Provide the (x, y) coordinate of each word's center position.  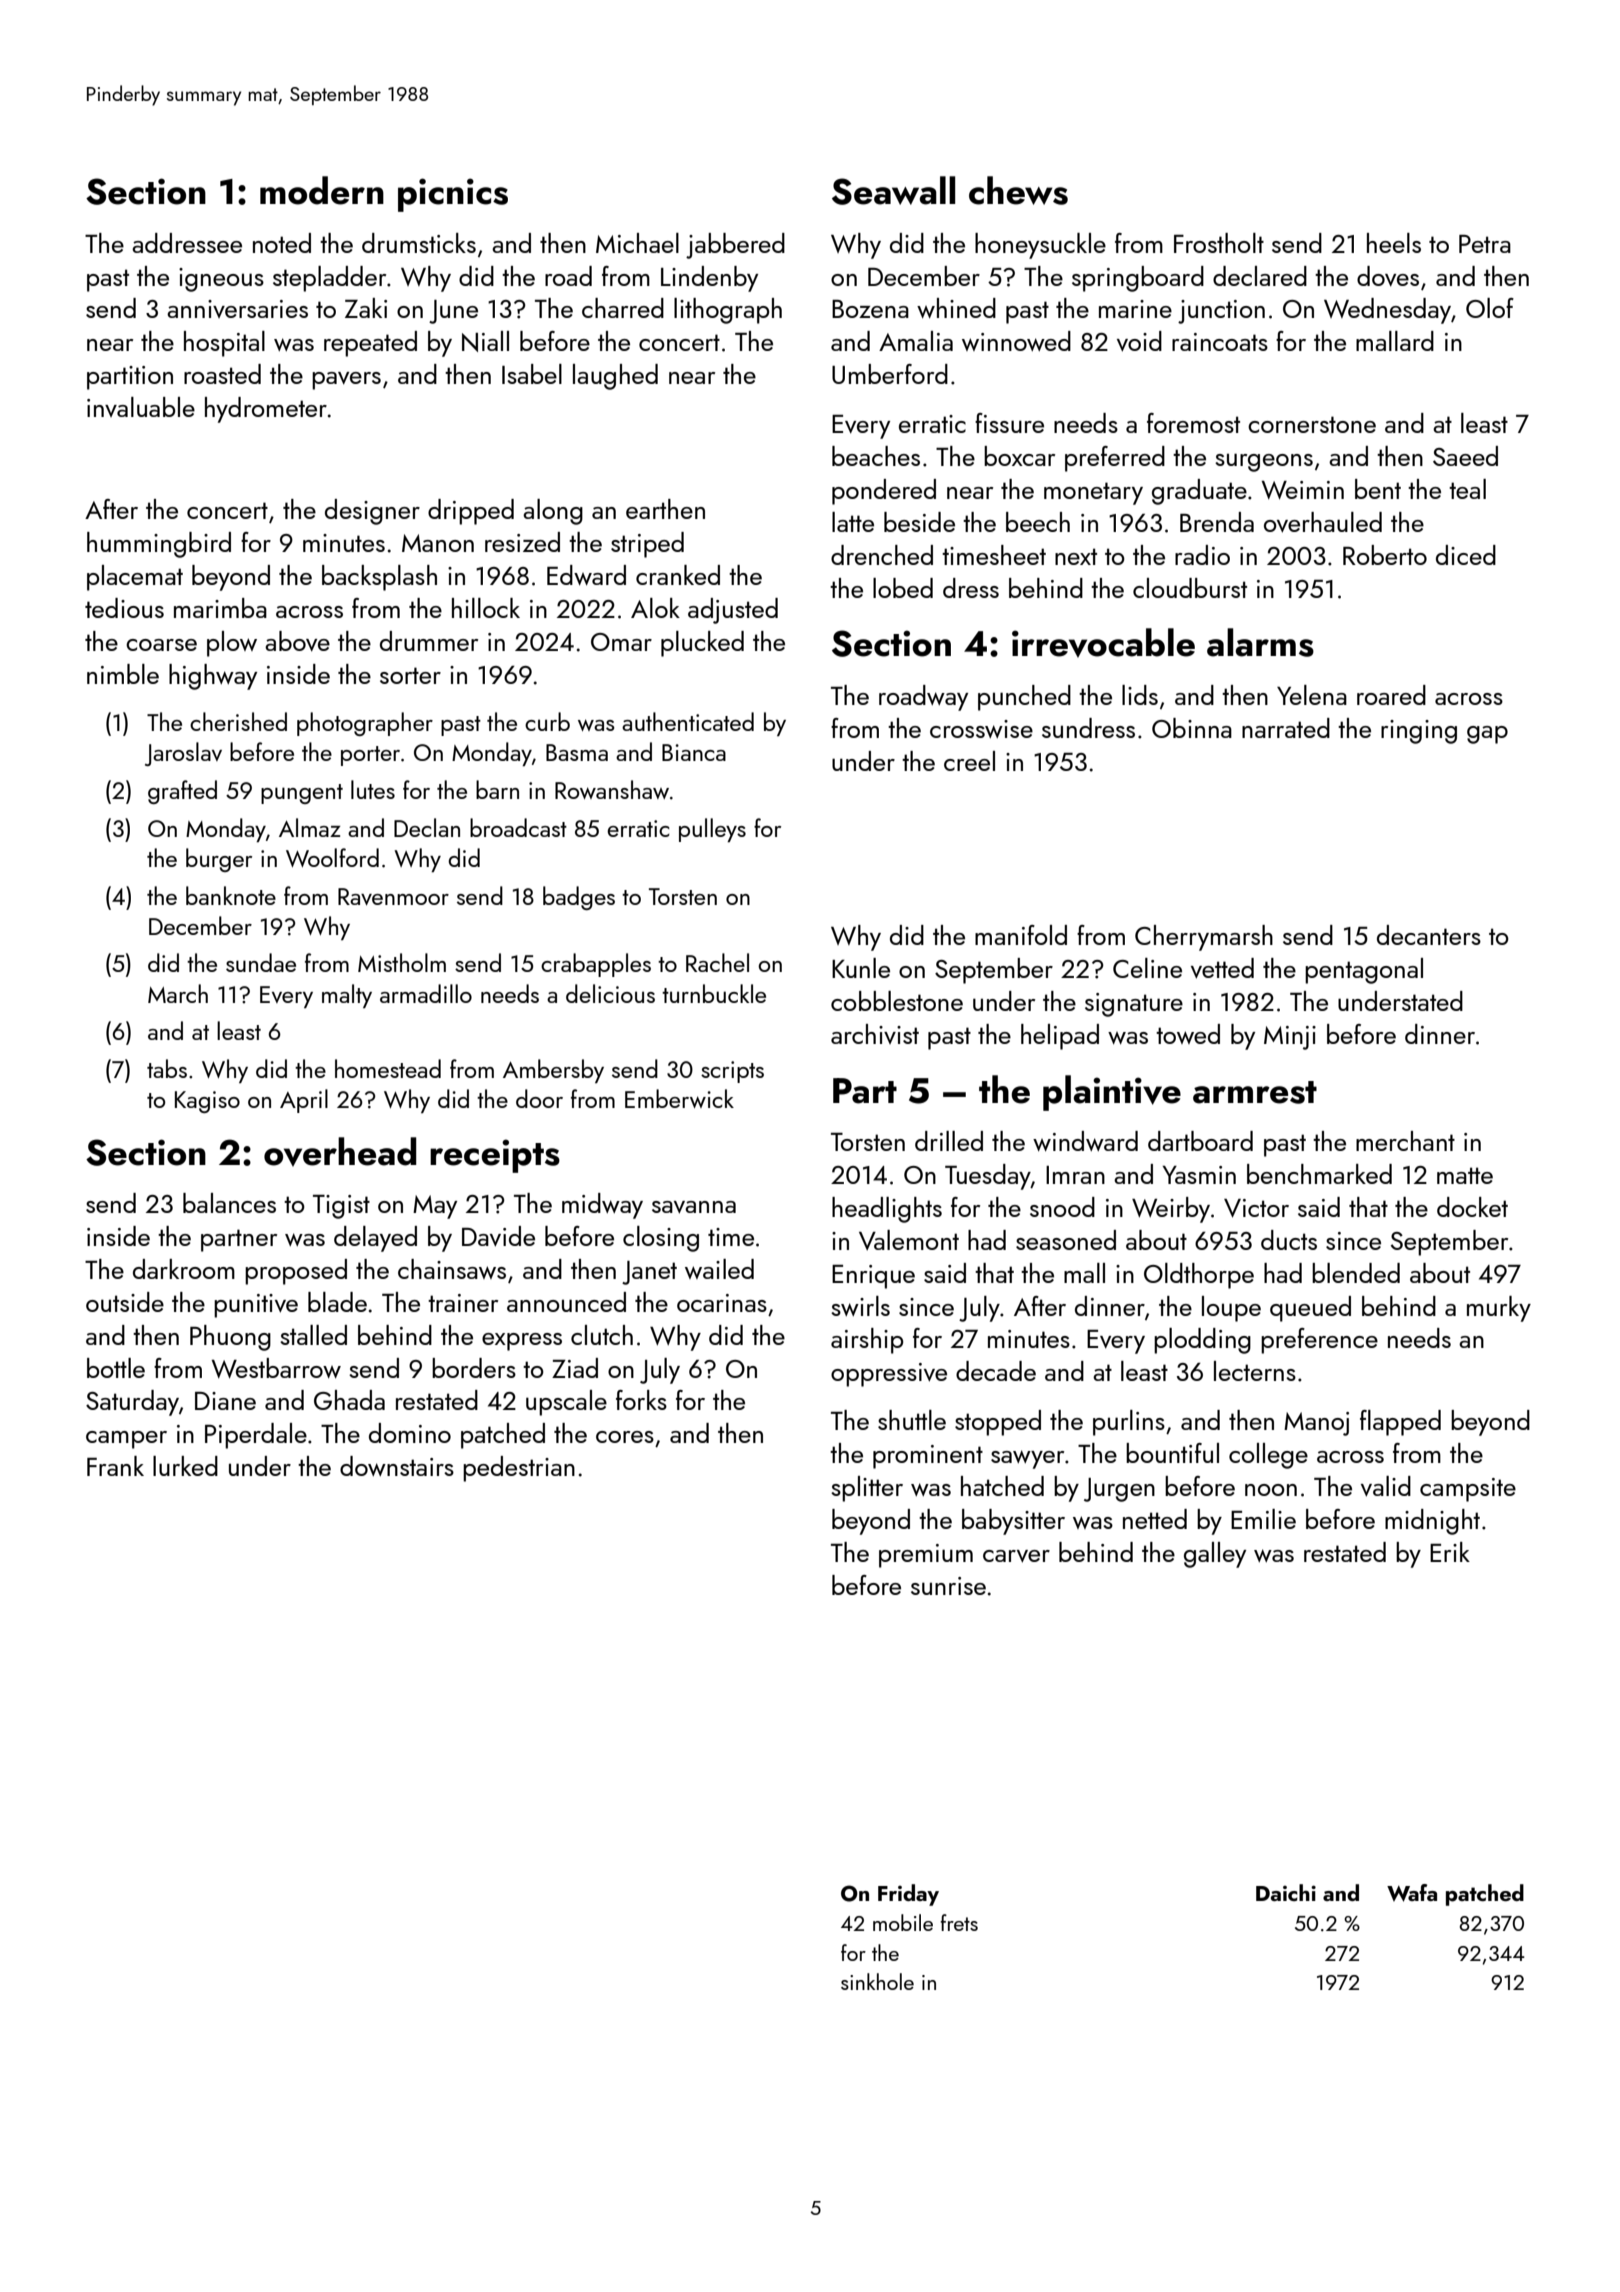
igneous (221, 280)
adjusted (733, 611)
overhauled (1323, 522)
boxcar (1019, 456)
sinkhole (877, 1981)
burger (219, 860)
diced (1466, 555)
